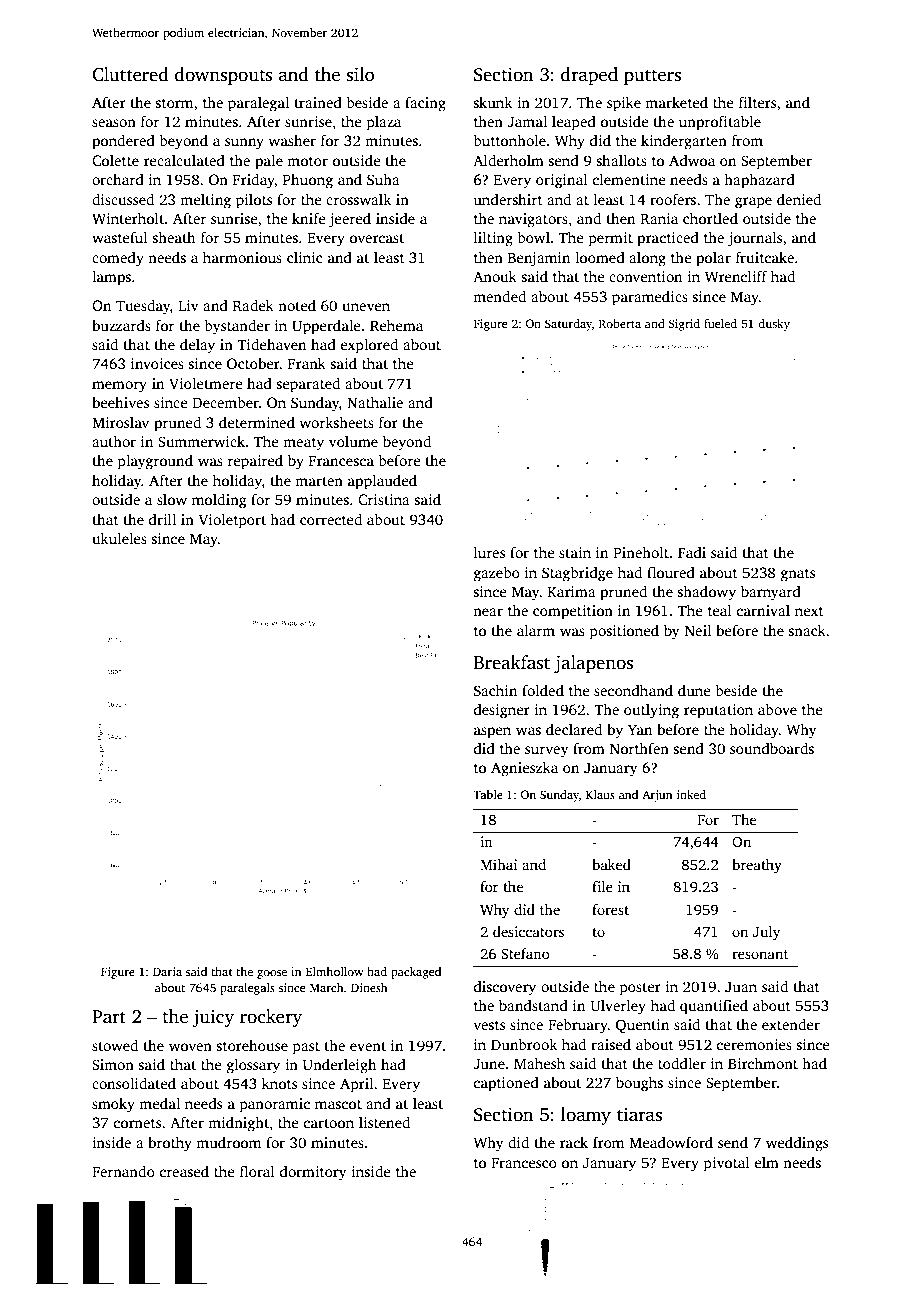  What do you see at coordinates (488, 612) in the page?
I see `near` at bounding box center [488, 612].
